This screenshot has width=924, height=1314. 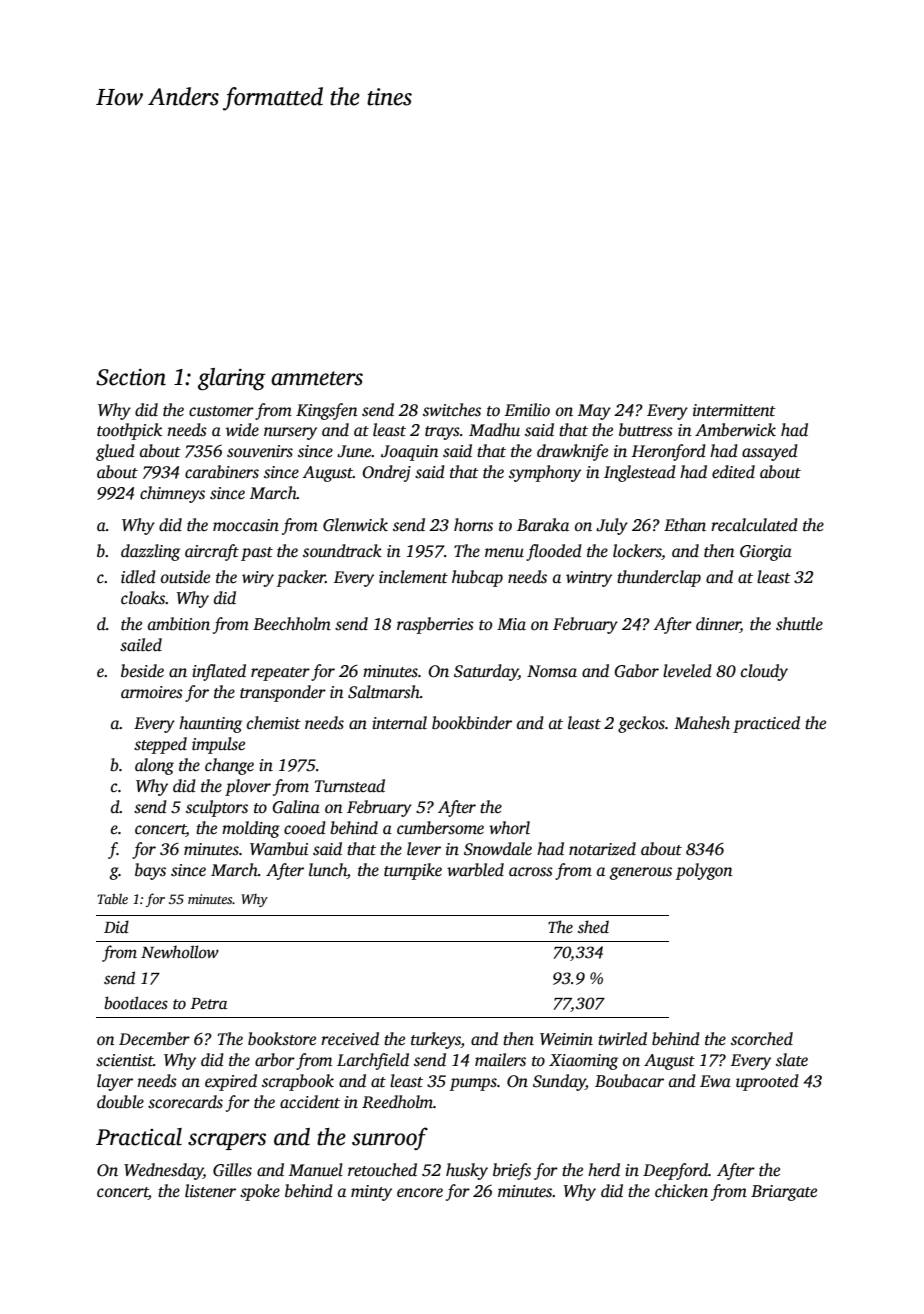 What do you see at coordinates (594, 412) in the screenshot?
I see `May` at bounding box center [594, 412].
